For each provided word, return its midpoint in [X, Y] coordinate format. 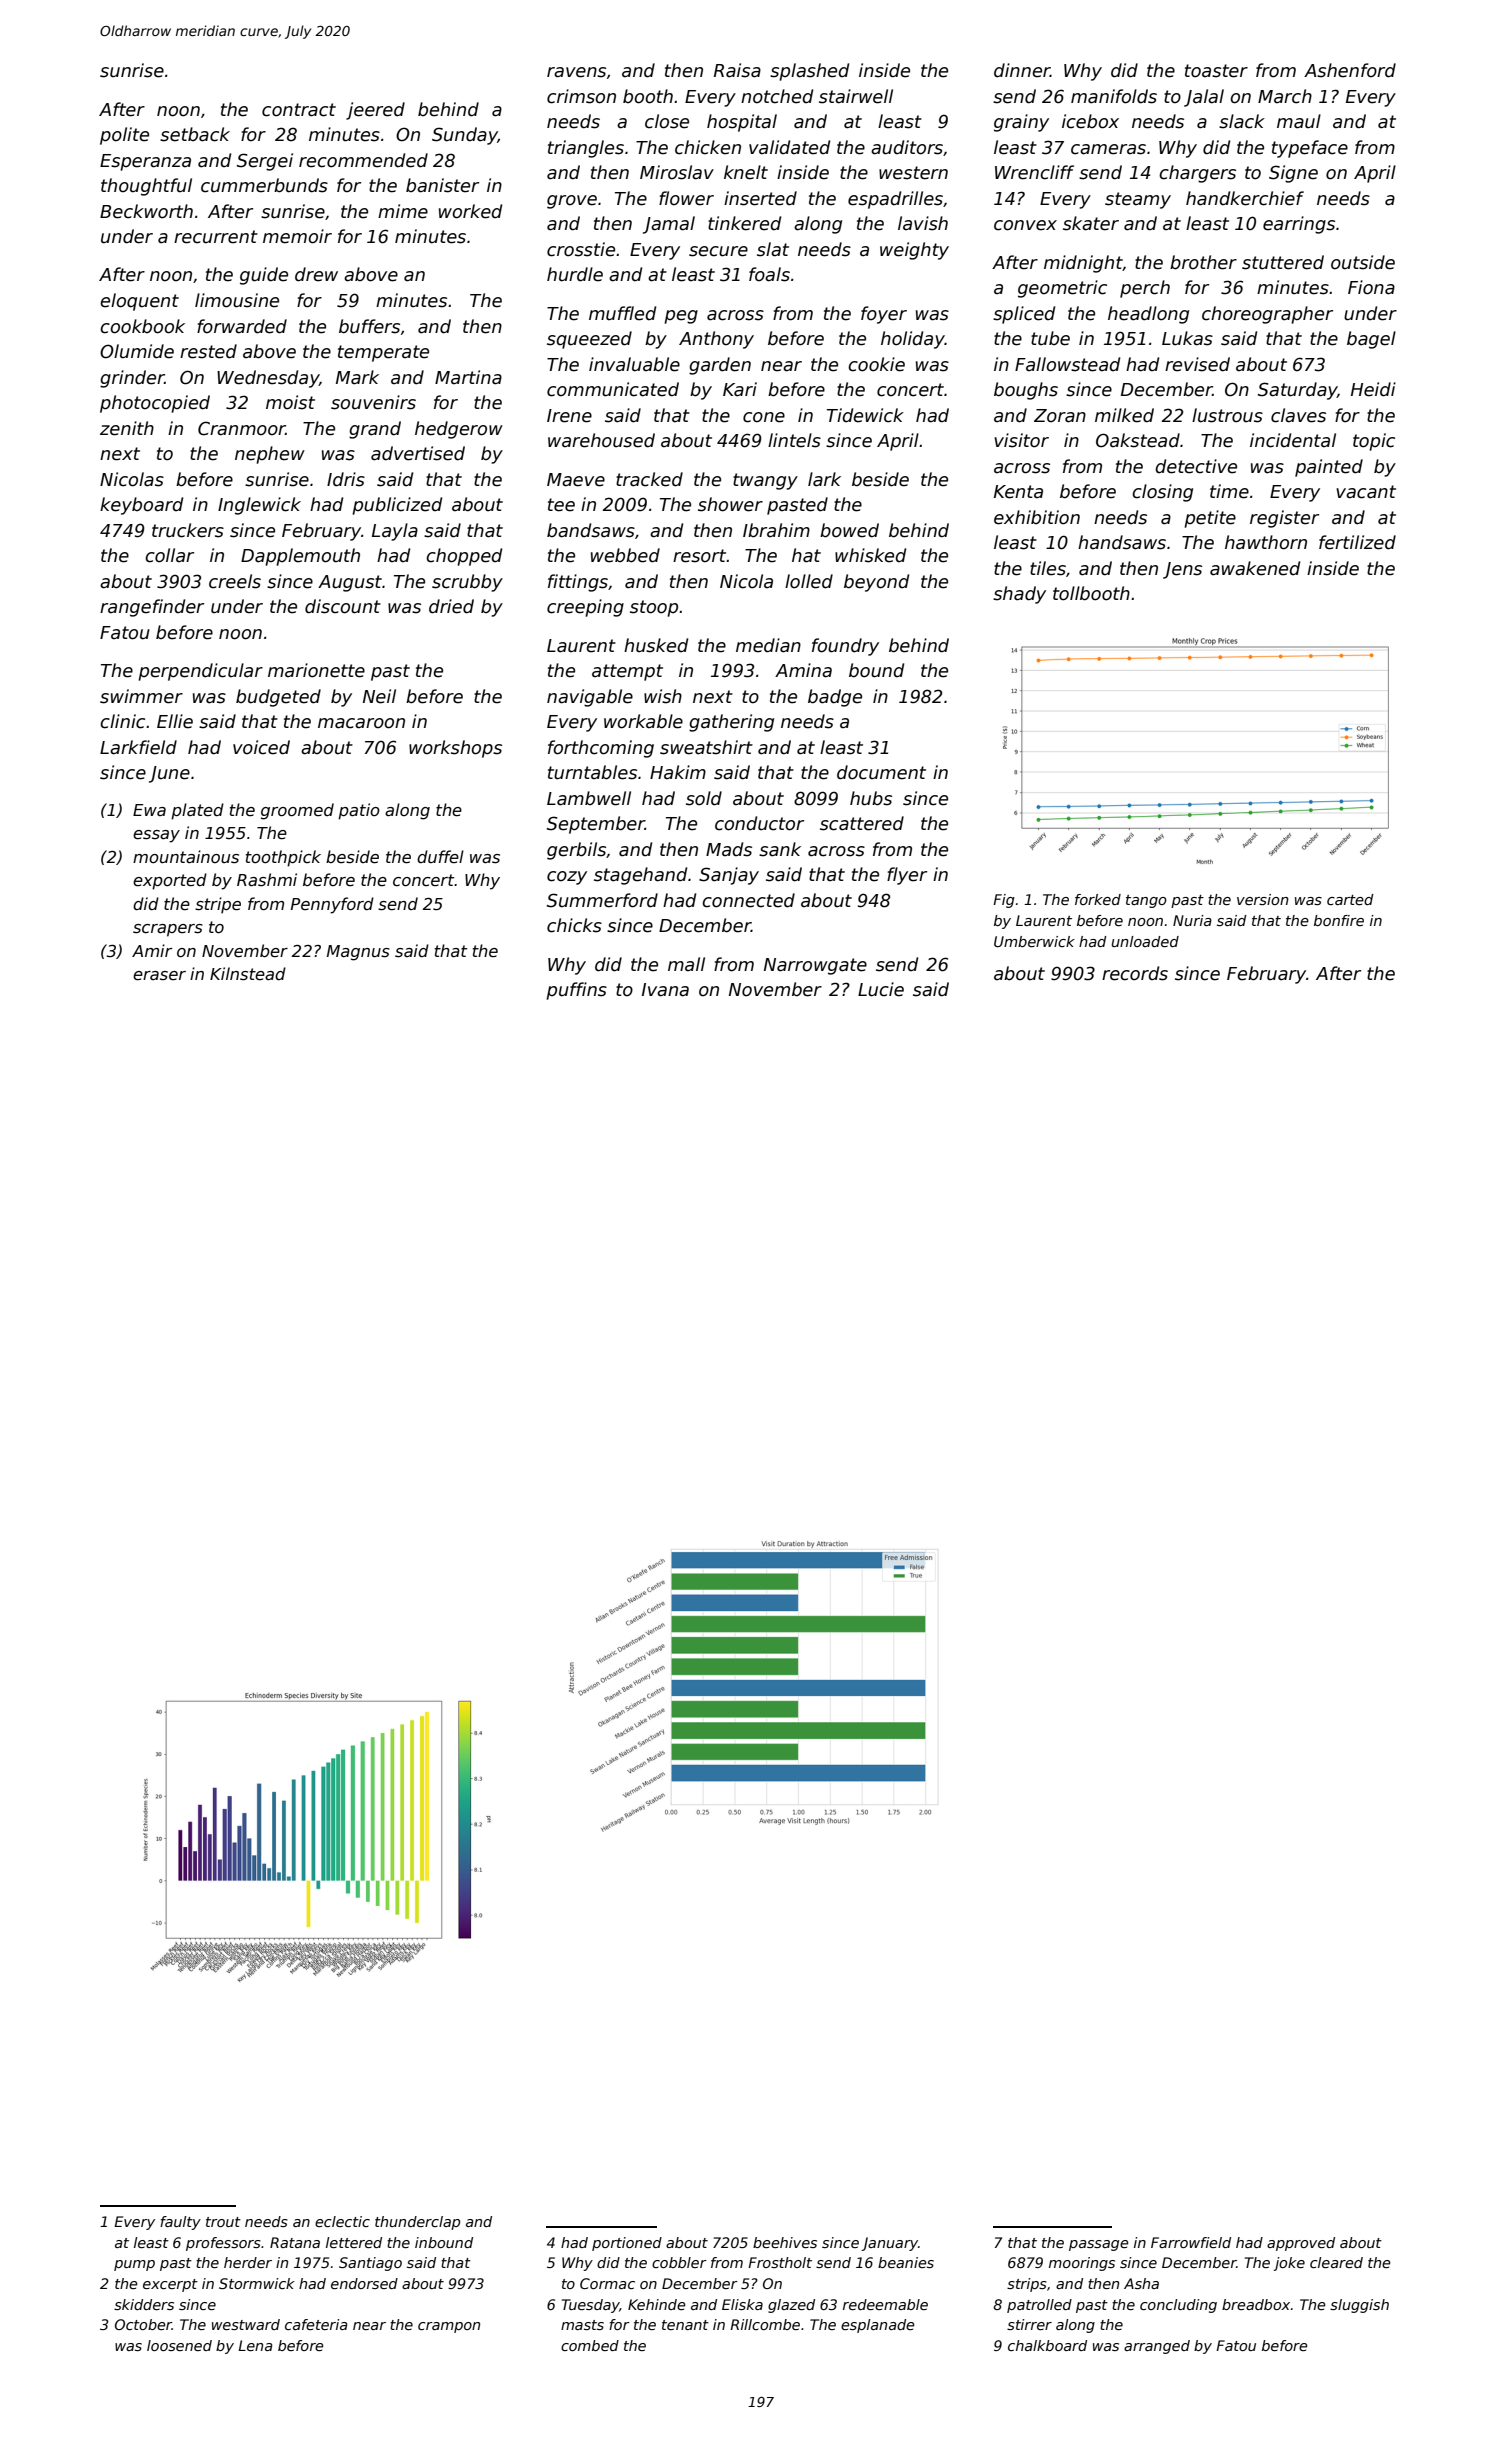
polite [124, 136]
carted [1350, 899]
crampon [449, 2327]
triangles [586, 149]
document [881, 772]
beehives [785, 2242]
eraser [159, 976]
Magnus [358, 953]
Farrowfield [1191, 2242]
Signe [1293, 174]
